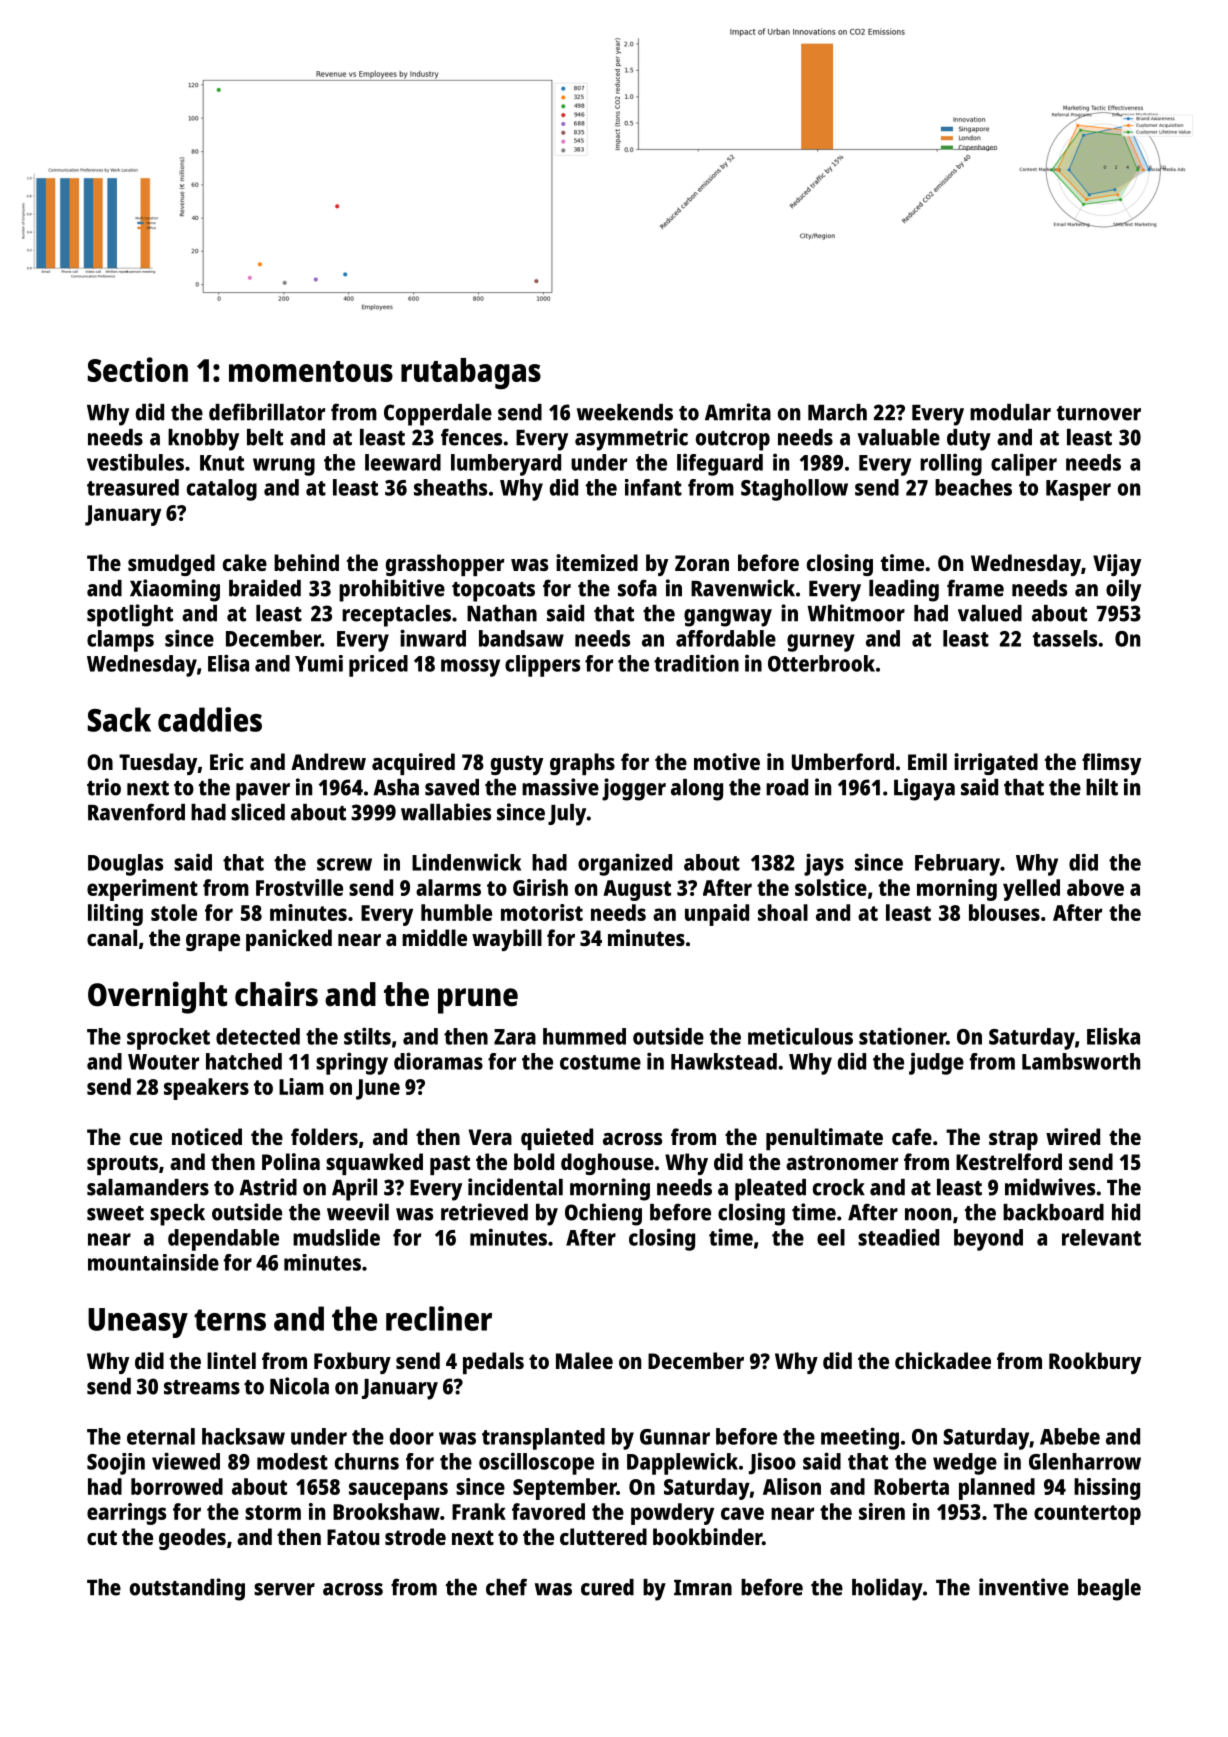 The width and height of the screenshot is (1228, 1737). What do you see at coordinates (311, 371) in the screenshot?
I see `momentous` at bounding box center [311, 371].
